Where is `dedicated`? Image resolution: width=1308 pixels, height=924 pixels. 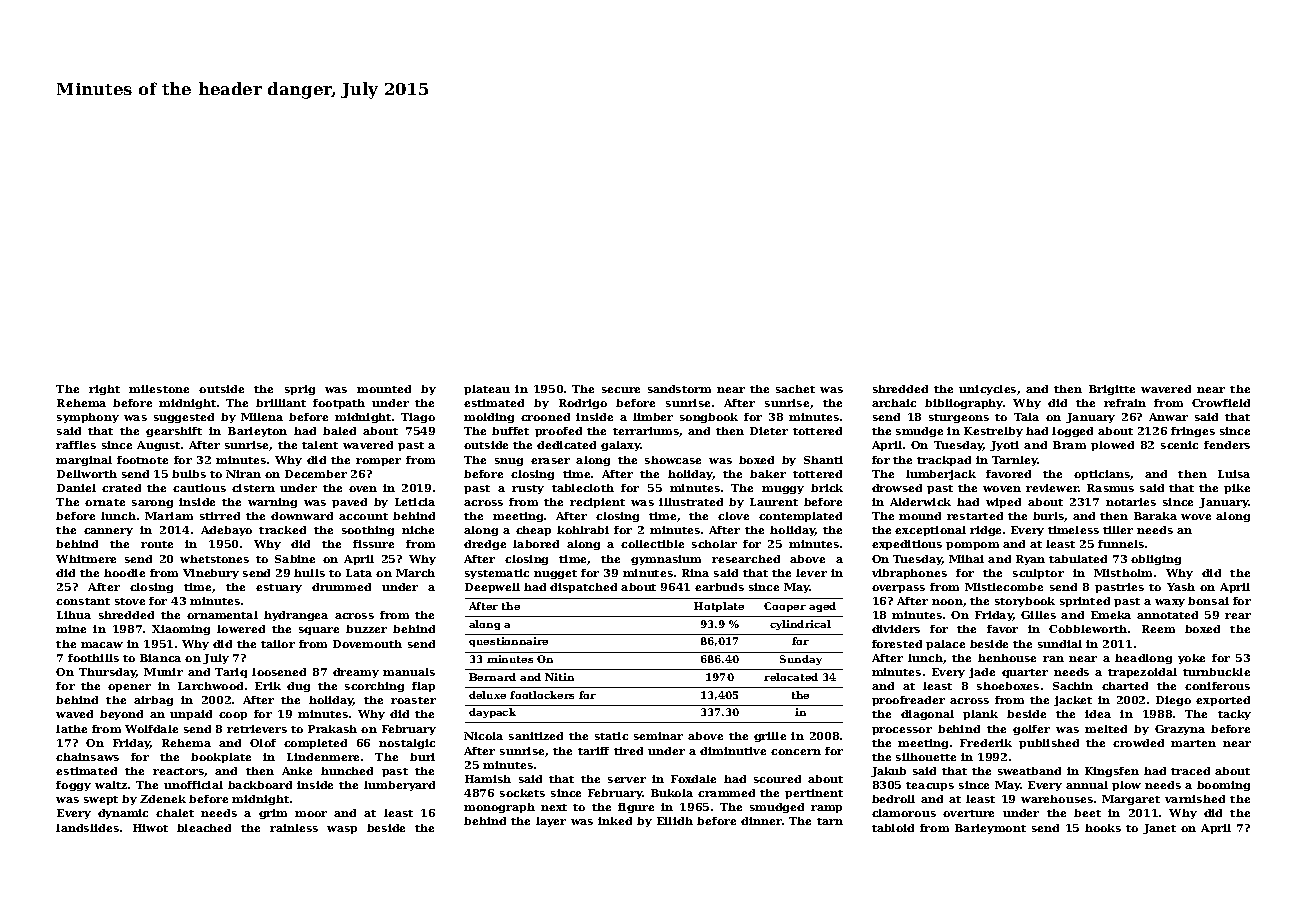
dedicated is located at coordinates (566, 445).
